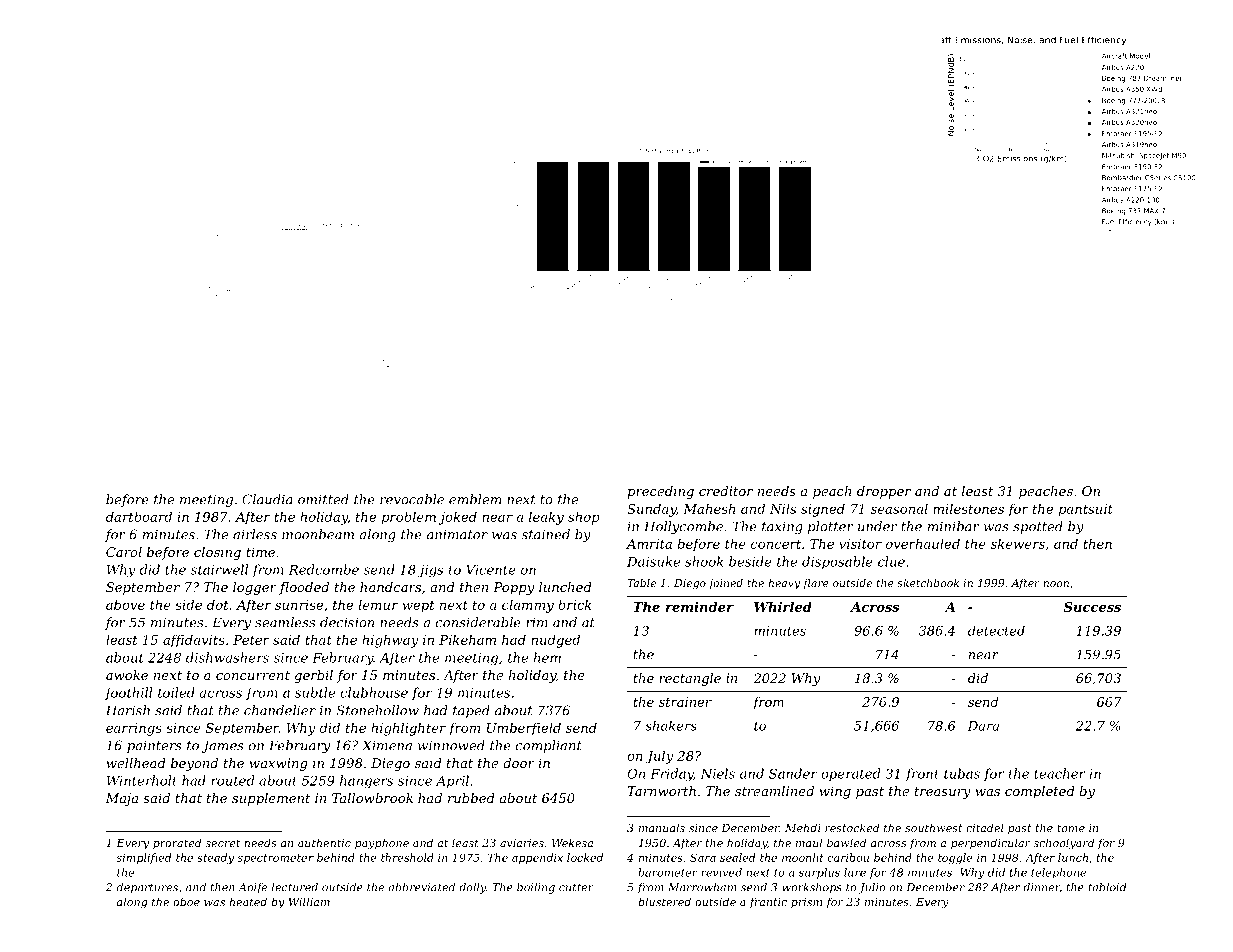  I want to click on schoolyard, so click(1064, 844).
